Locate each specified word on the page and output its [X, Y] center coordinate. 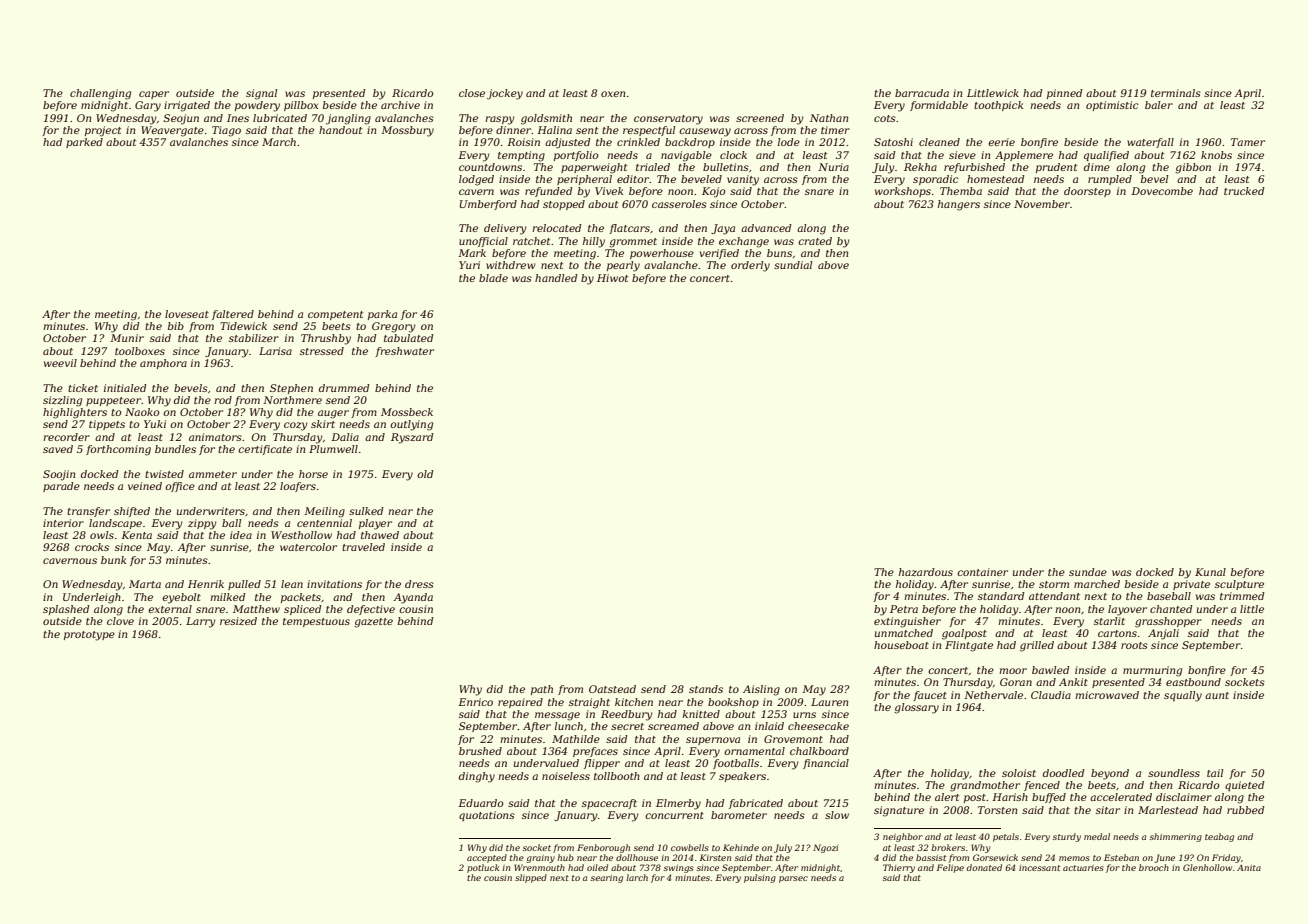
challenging [100, 94]
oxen [613, 94]
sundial [793, 265]
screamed [673, 726]
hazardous [926, 572]
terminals [1176, 93]
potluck [483, 868]
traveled [363, 547]
